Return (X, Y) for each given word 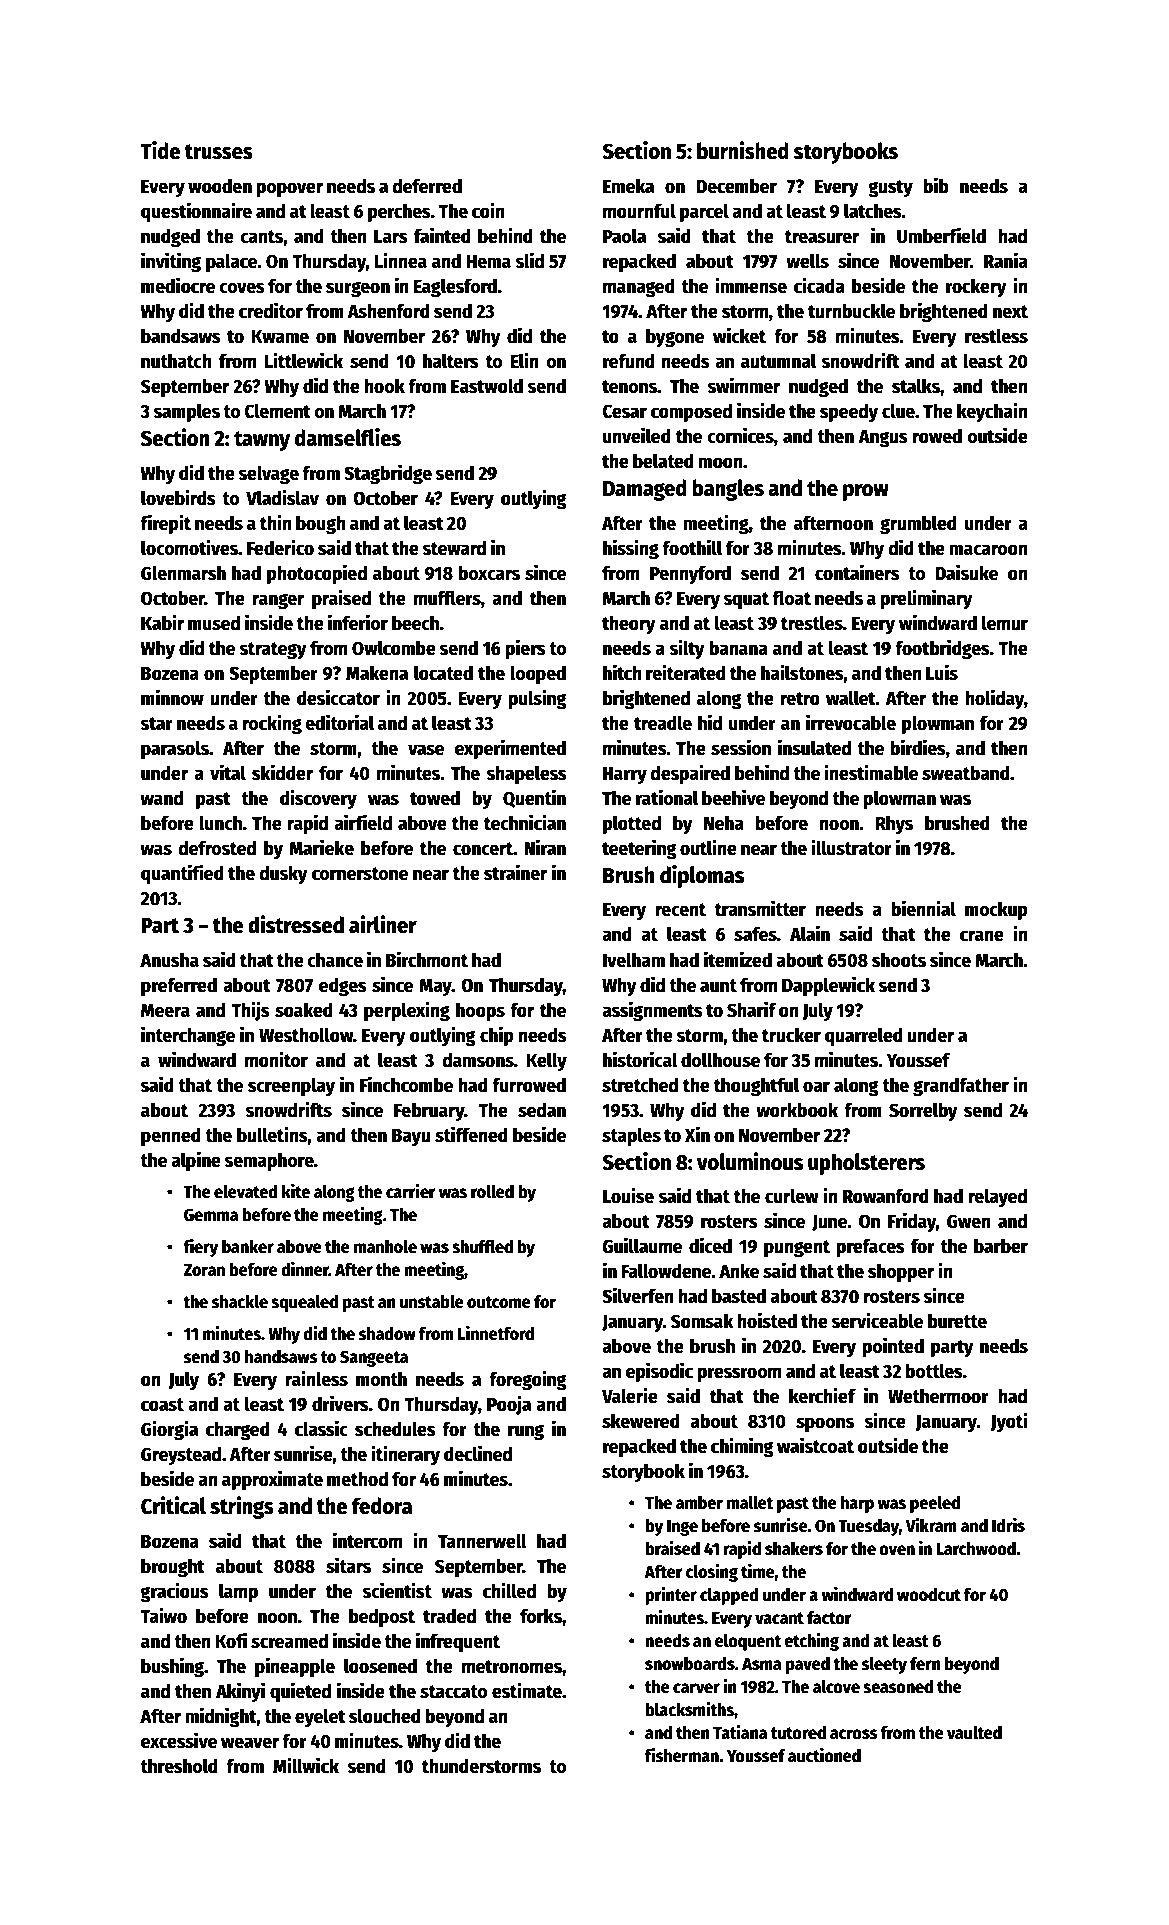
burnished (743, 150)
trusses (219, 152)
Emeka (628, 186)
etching (811, 1642)
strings (242, 1507)
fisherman (682, 1755)
